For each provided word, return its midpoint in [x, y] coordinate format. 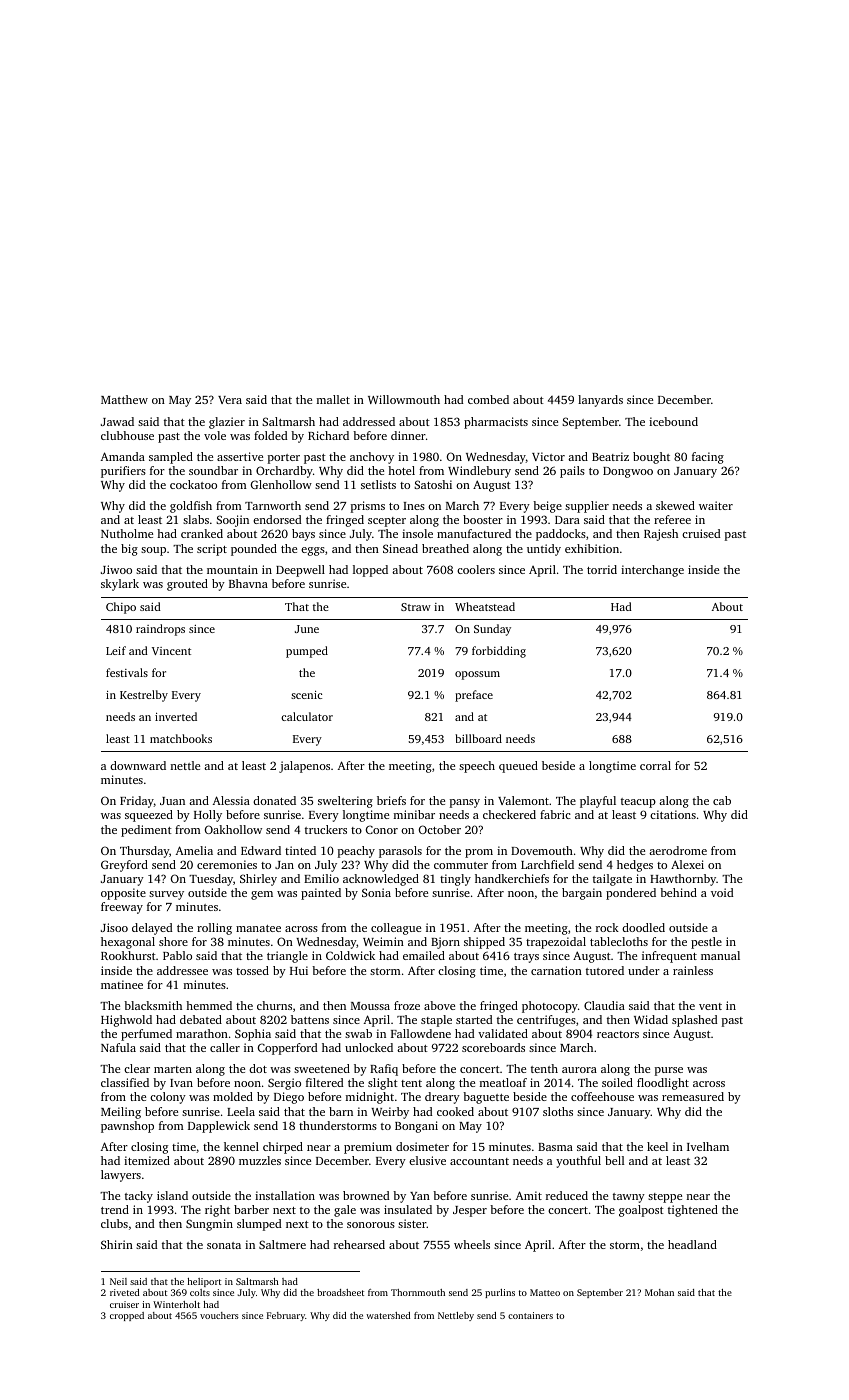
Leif [116, 650]
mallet [333, 399]
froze [407, 1005]
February [286, 1316]
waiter [716, 505]
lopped [370, 571]
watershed [388, 1315]
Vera [230, 400]
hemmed [209, 1005]
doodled [643, 927]
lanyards [600, 401]
